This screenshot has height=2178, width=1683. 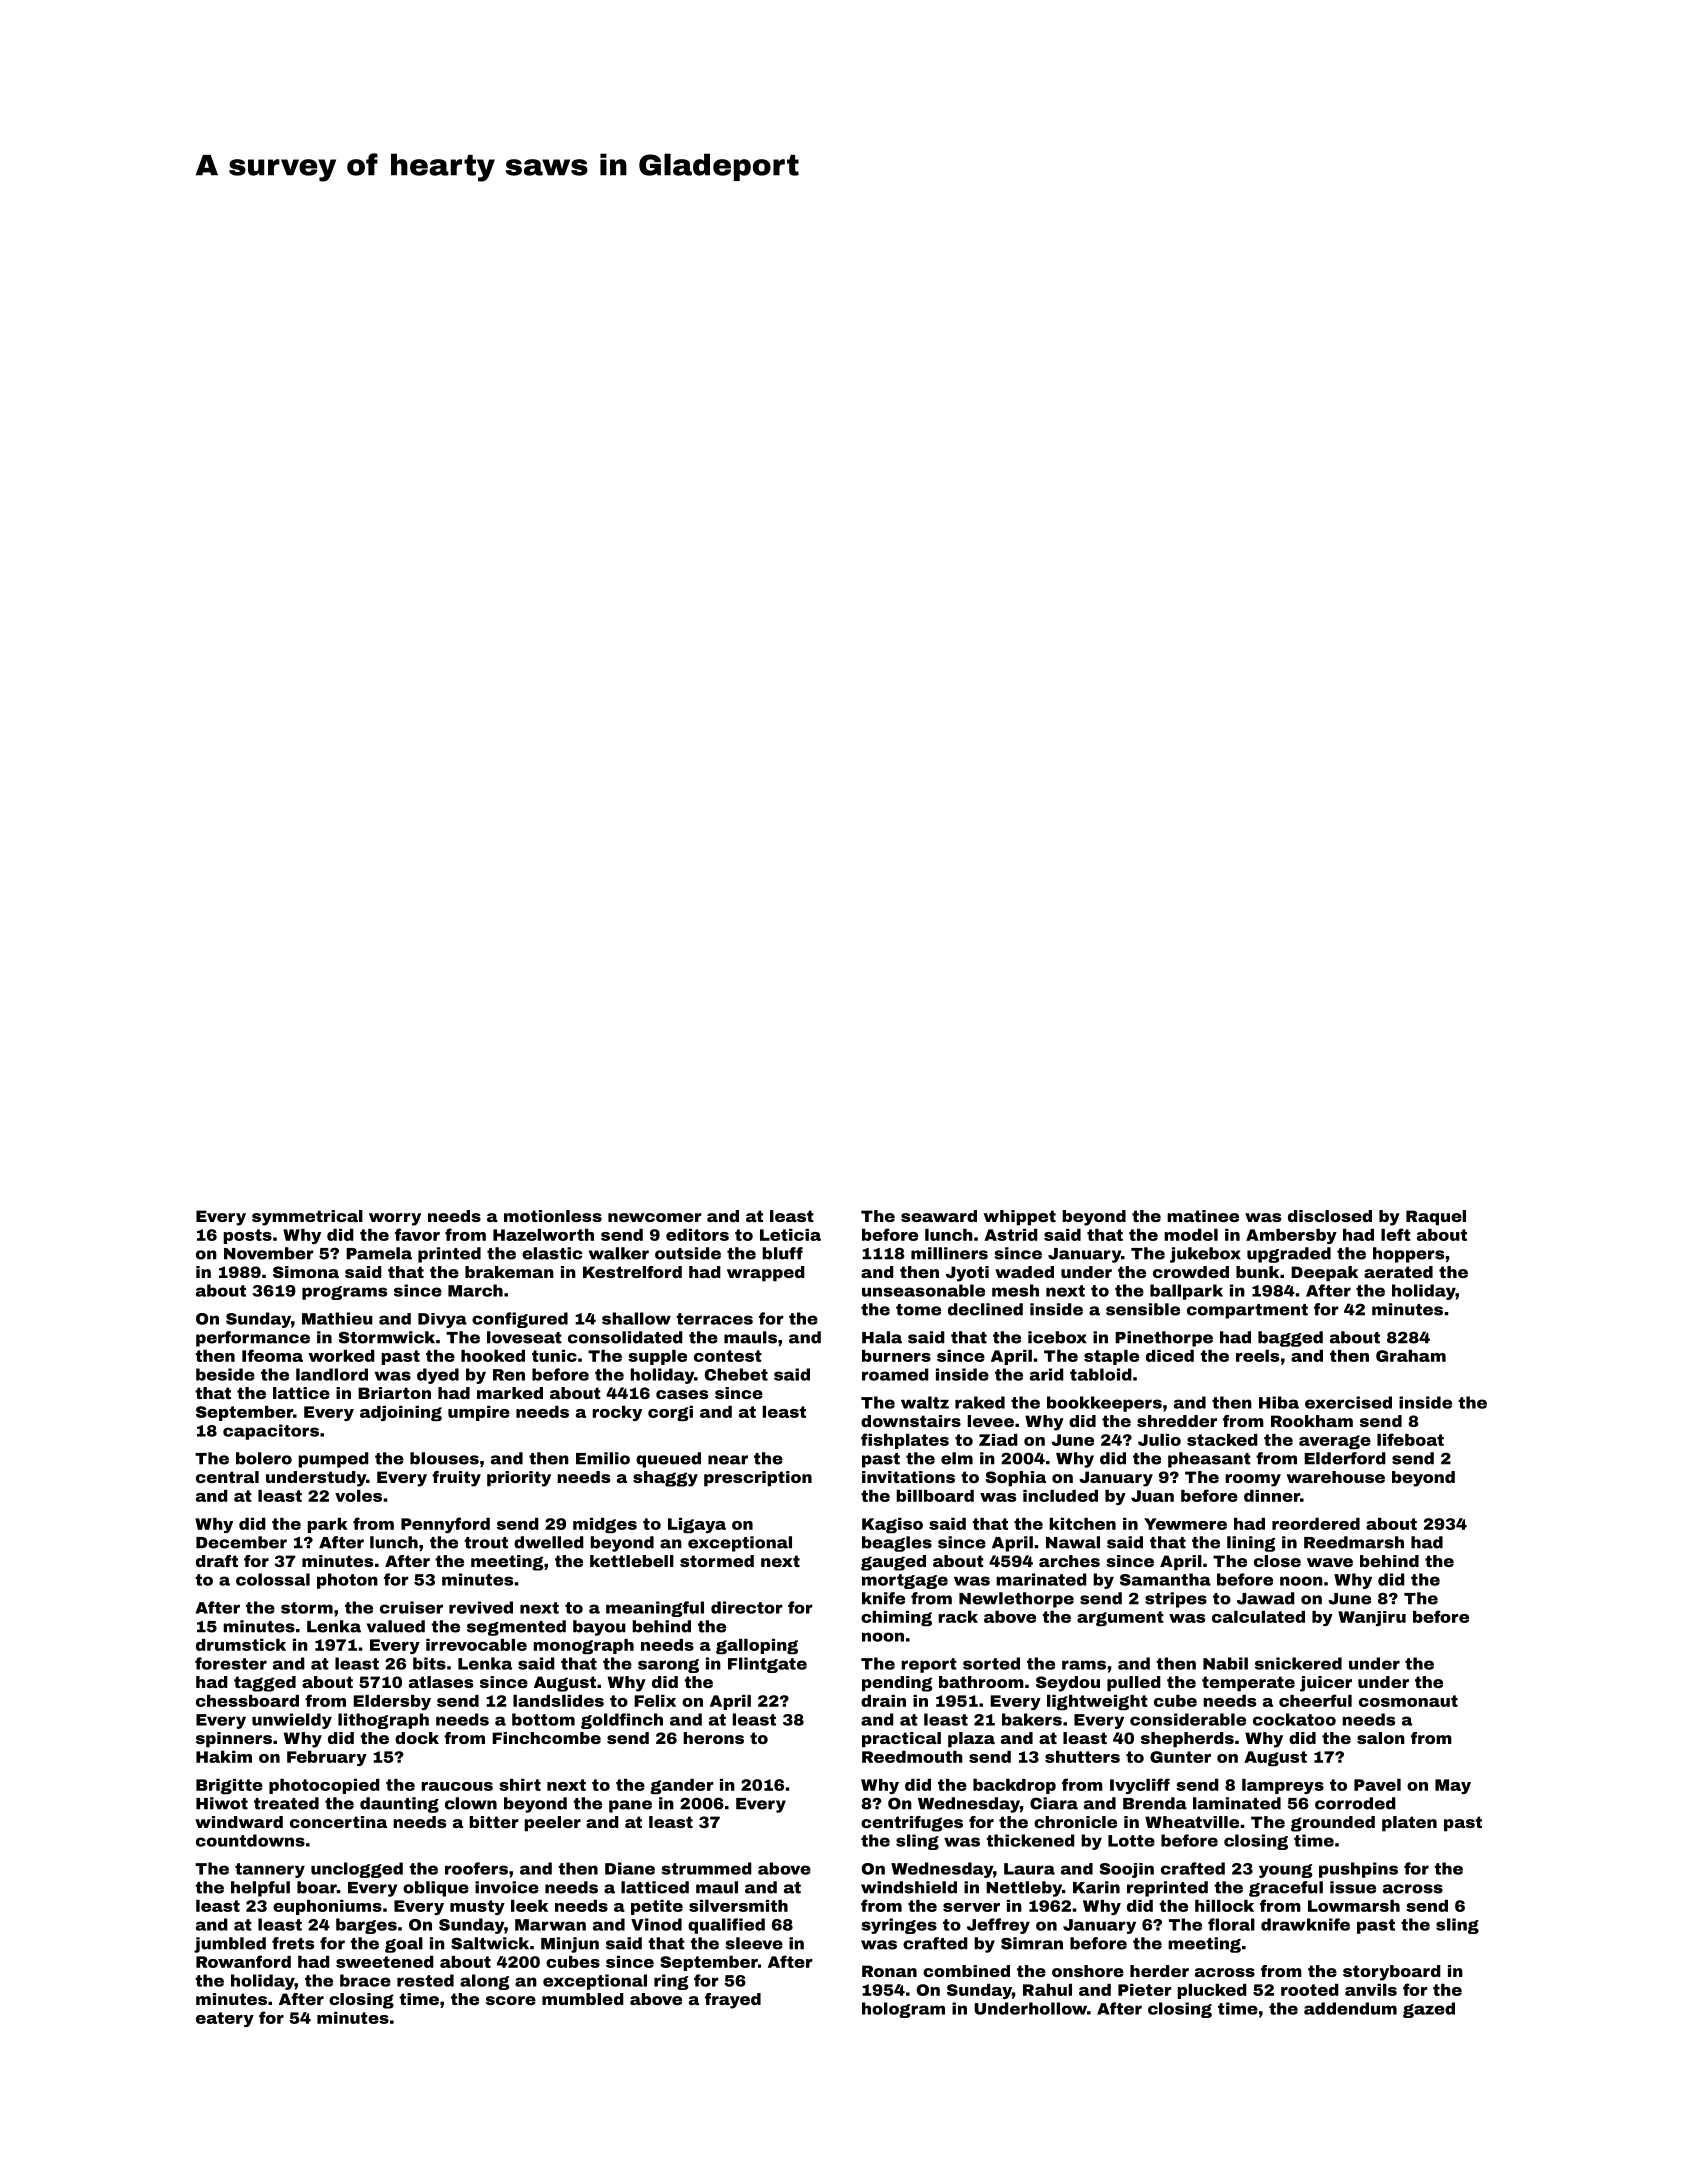 What do you see at coordinates (225, 2019) in the screenshot?
I see `eatery` at bounding box center [225, 2019].
